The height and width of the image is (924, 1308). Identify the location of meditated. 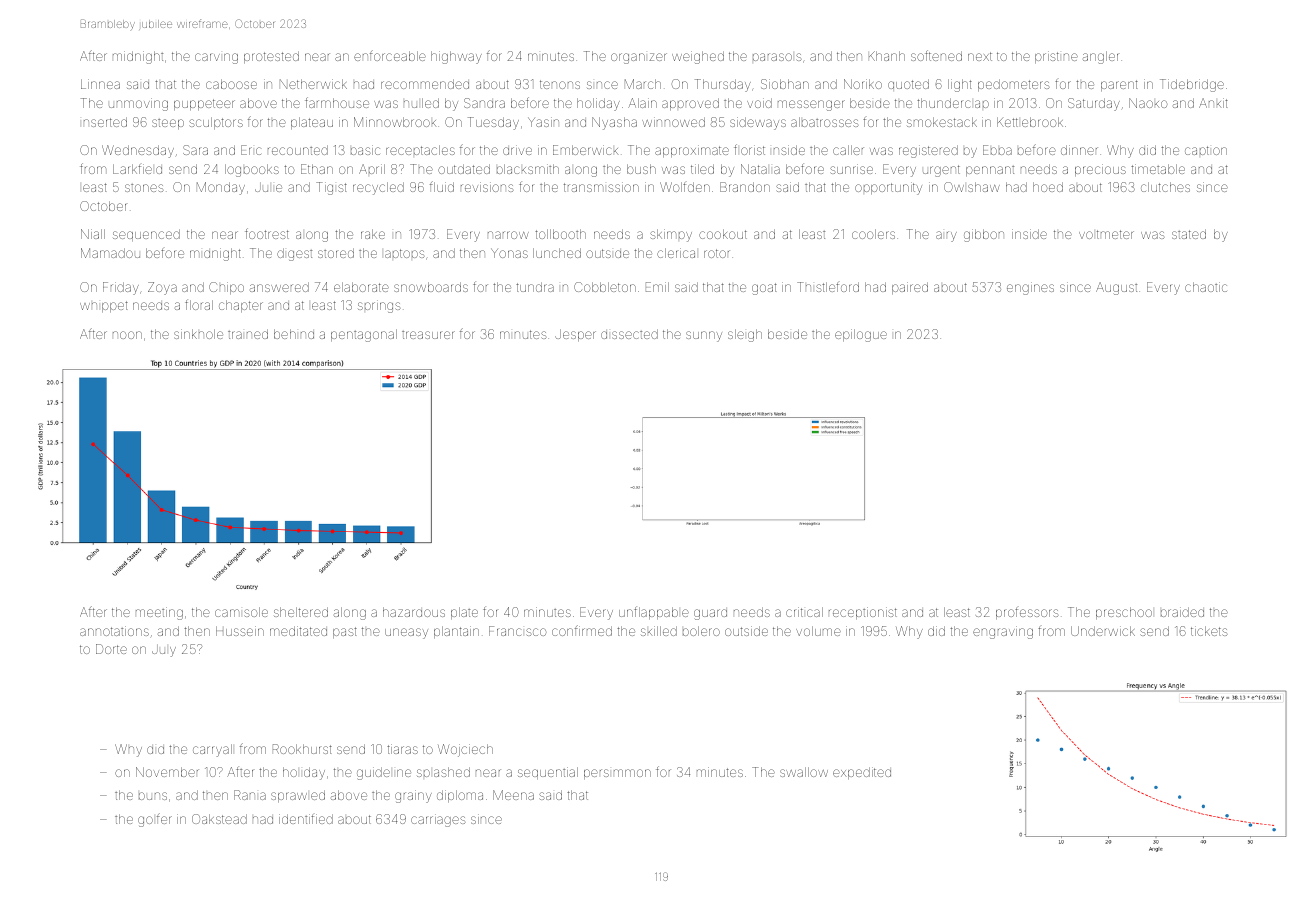
(298, 631).
